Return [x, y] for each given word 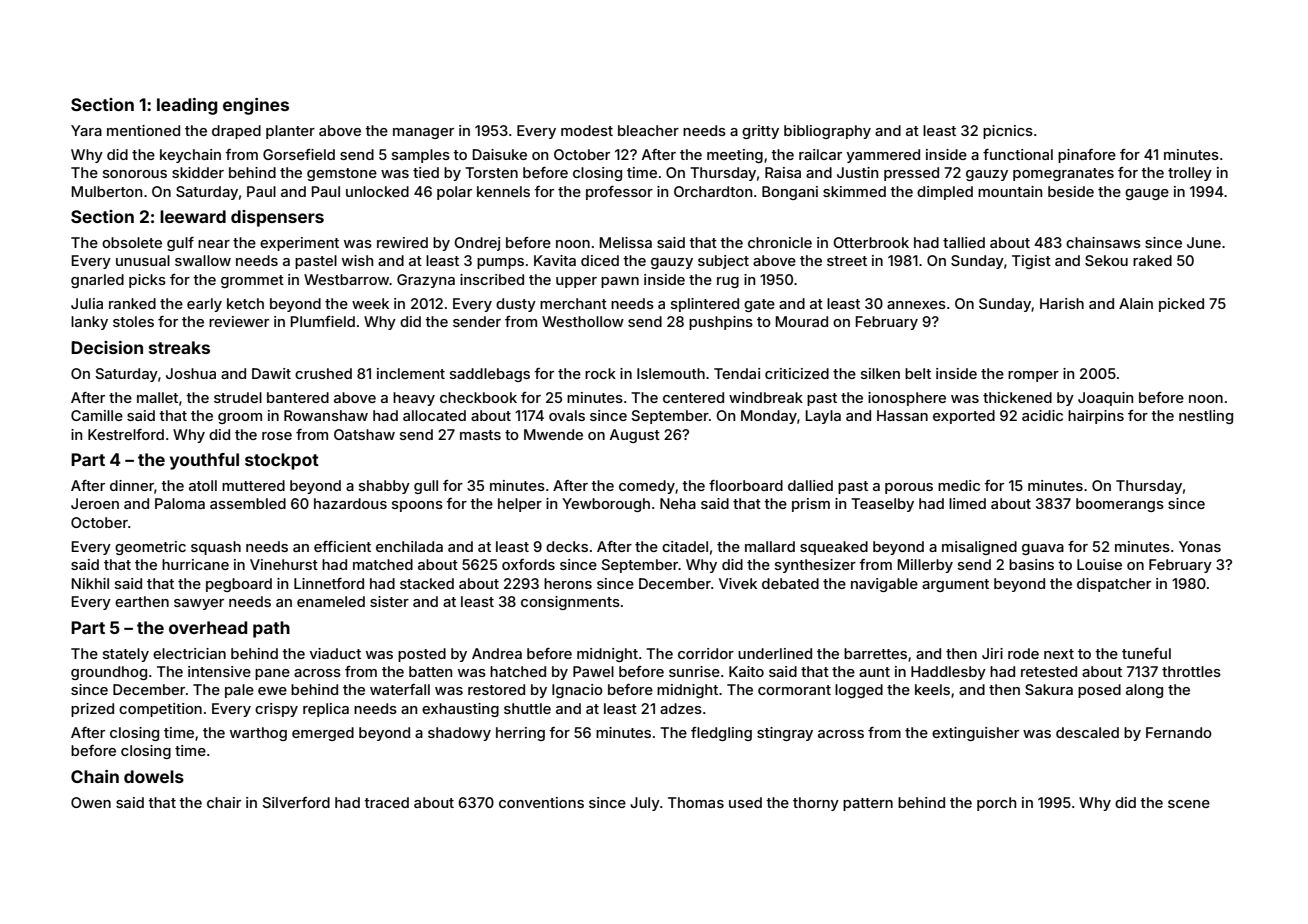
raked [1152, 260]
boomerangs [1120, 505]
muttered [253, 485]
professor [619, 193]
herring [520, 734]
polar [454, 193]
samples [421, 156]
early [204, 305]
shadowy [459, 734]
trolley [1190, 174]
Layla [823, 417]
